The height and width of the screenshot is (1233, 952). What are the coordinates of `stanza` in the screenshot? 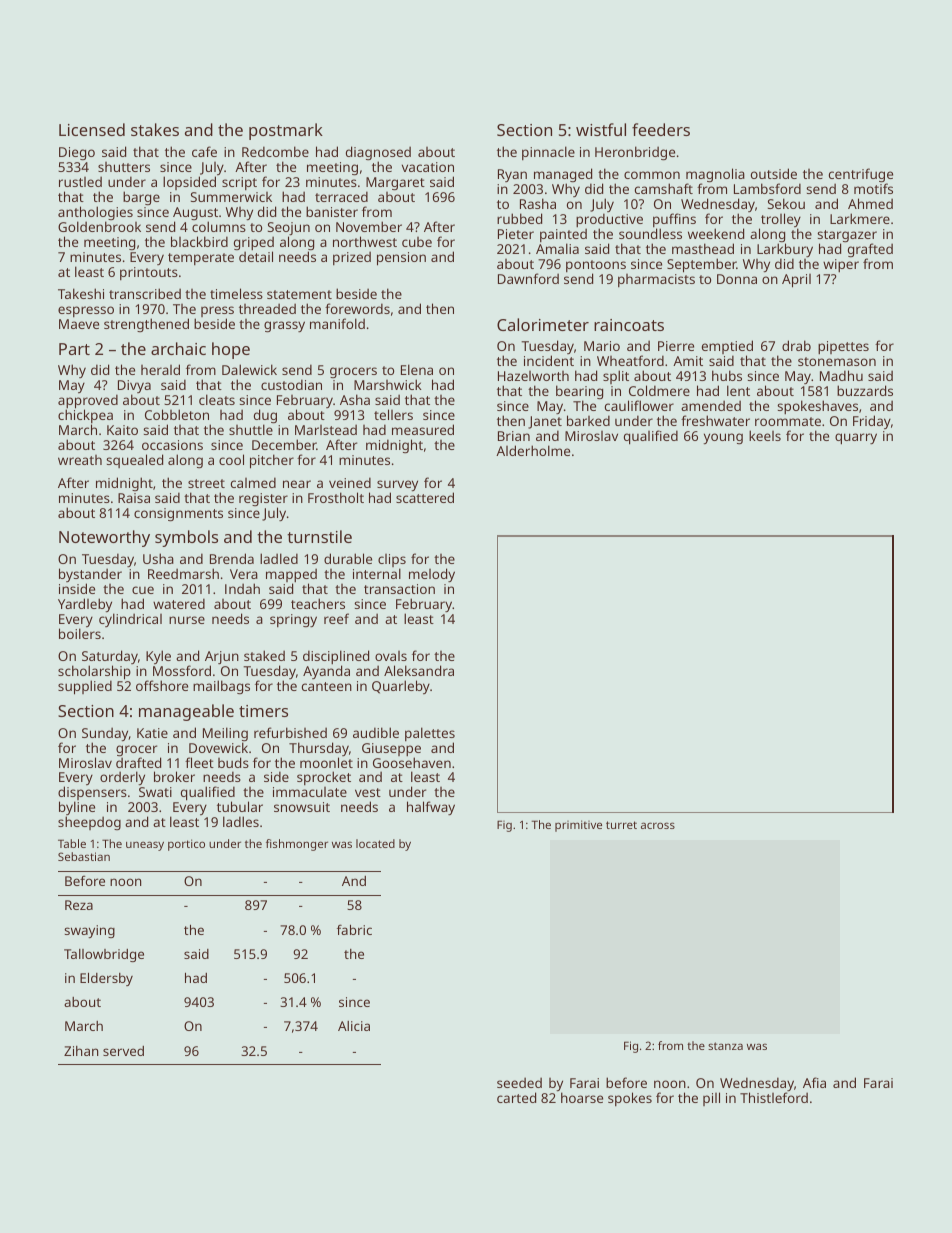 It's located at (725, 1046).
